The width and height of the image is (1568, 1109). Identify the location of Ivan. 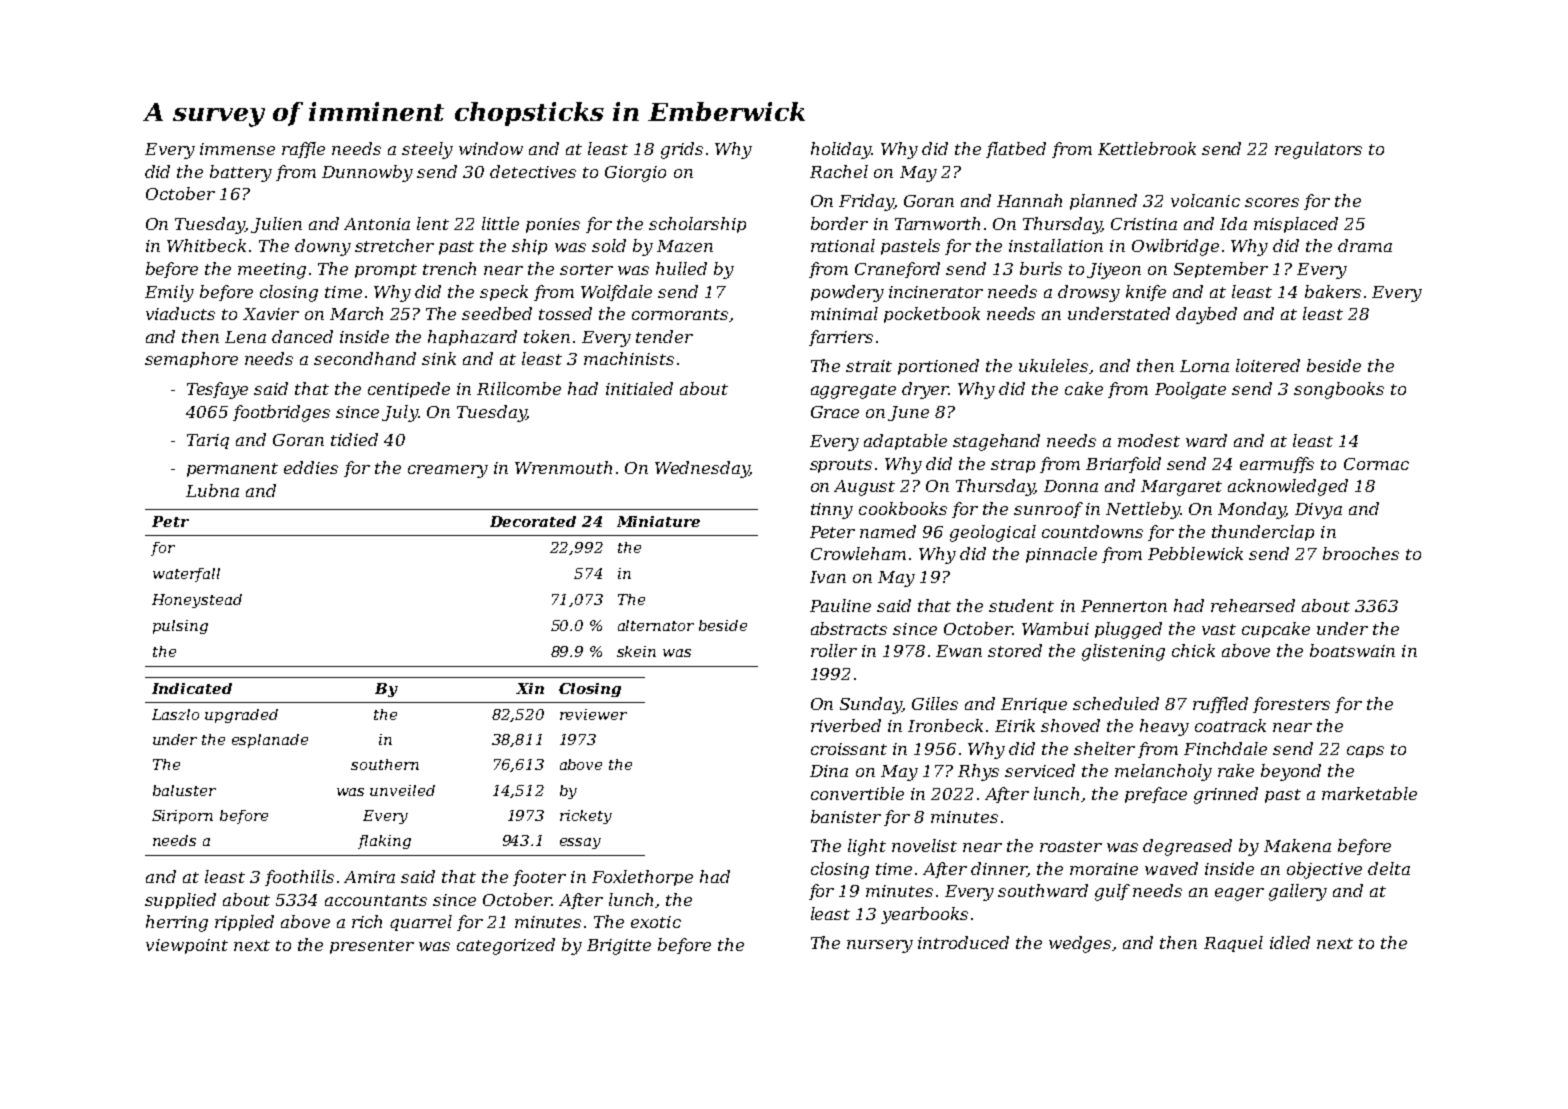
(828, 577).
